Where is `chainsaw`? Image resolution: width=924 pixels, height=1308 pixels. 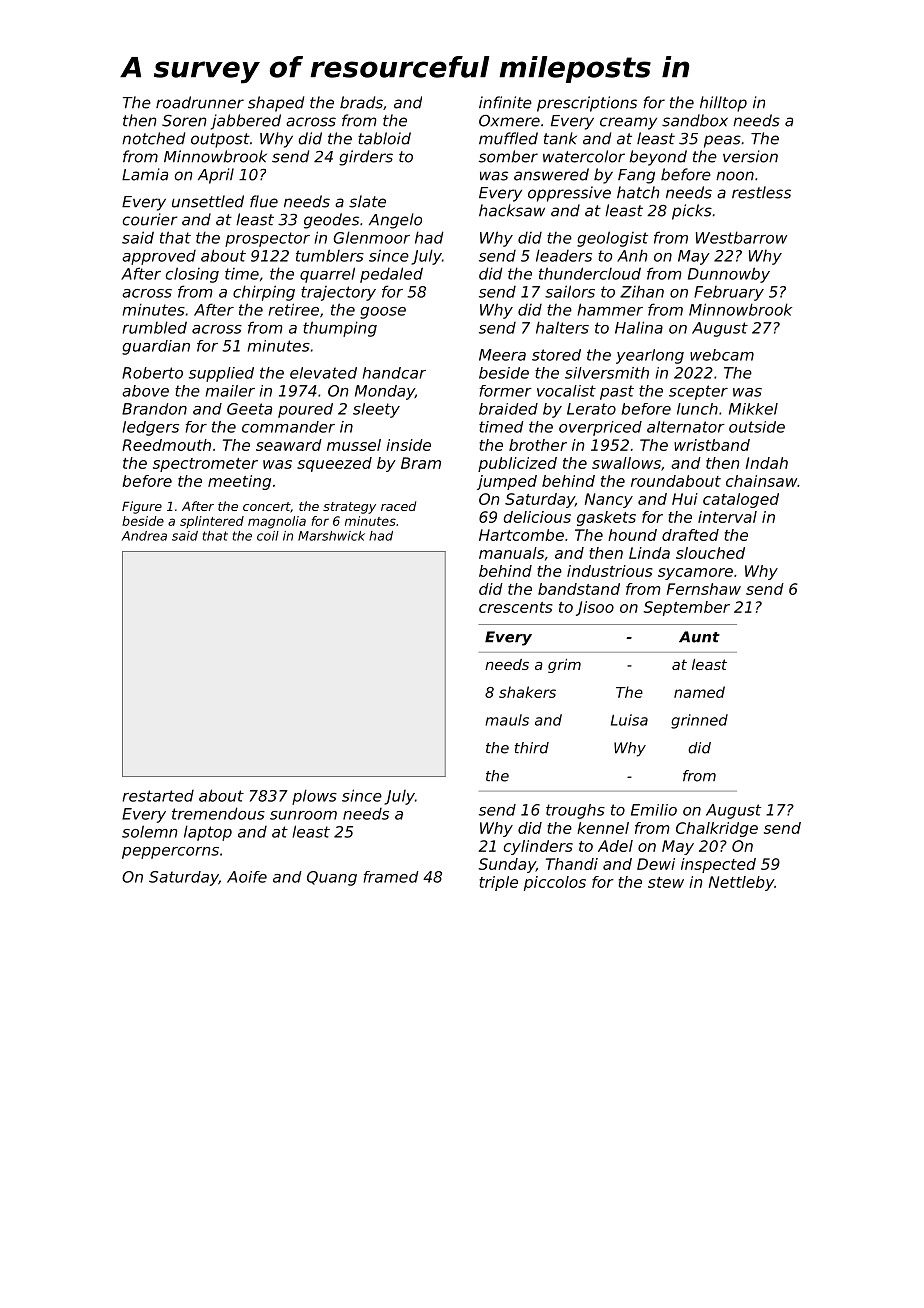 chainsaw is located at coordinates (761, 481).
